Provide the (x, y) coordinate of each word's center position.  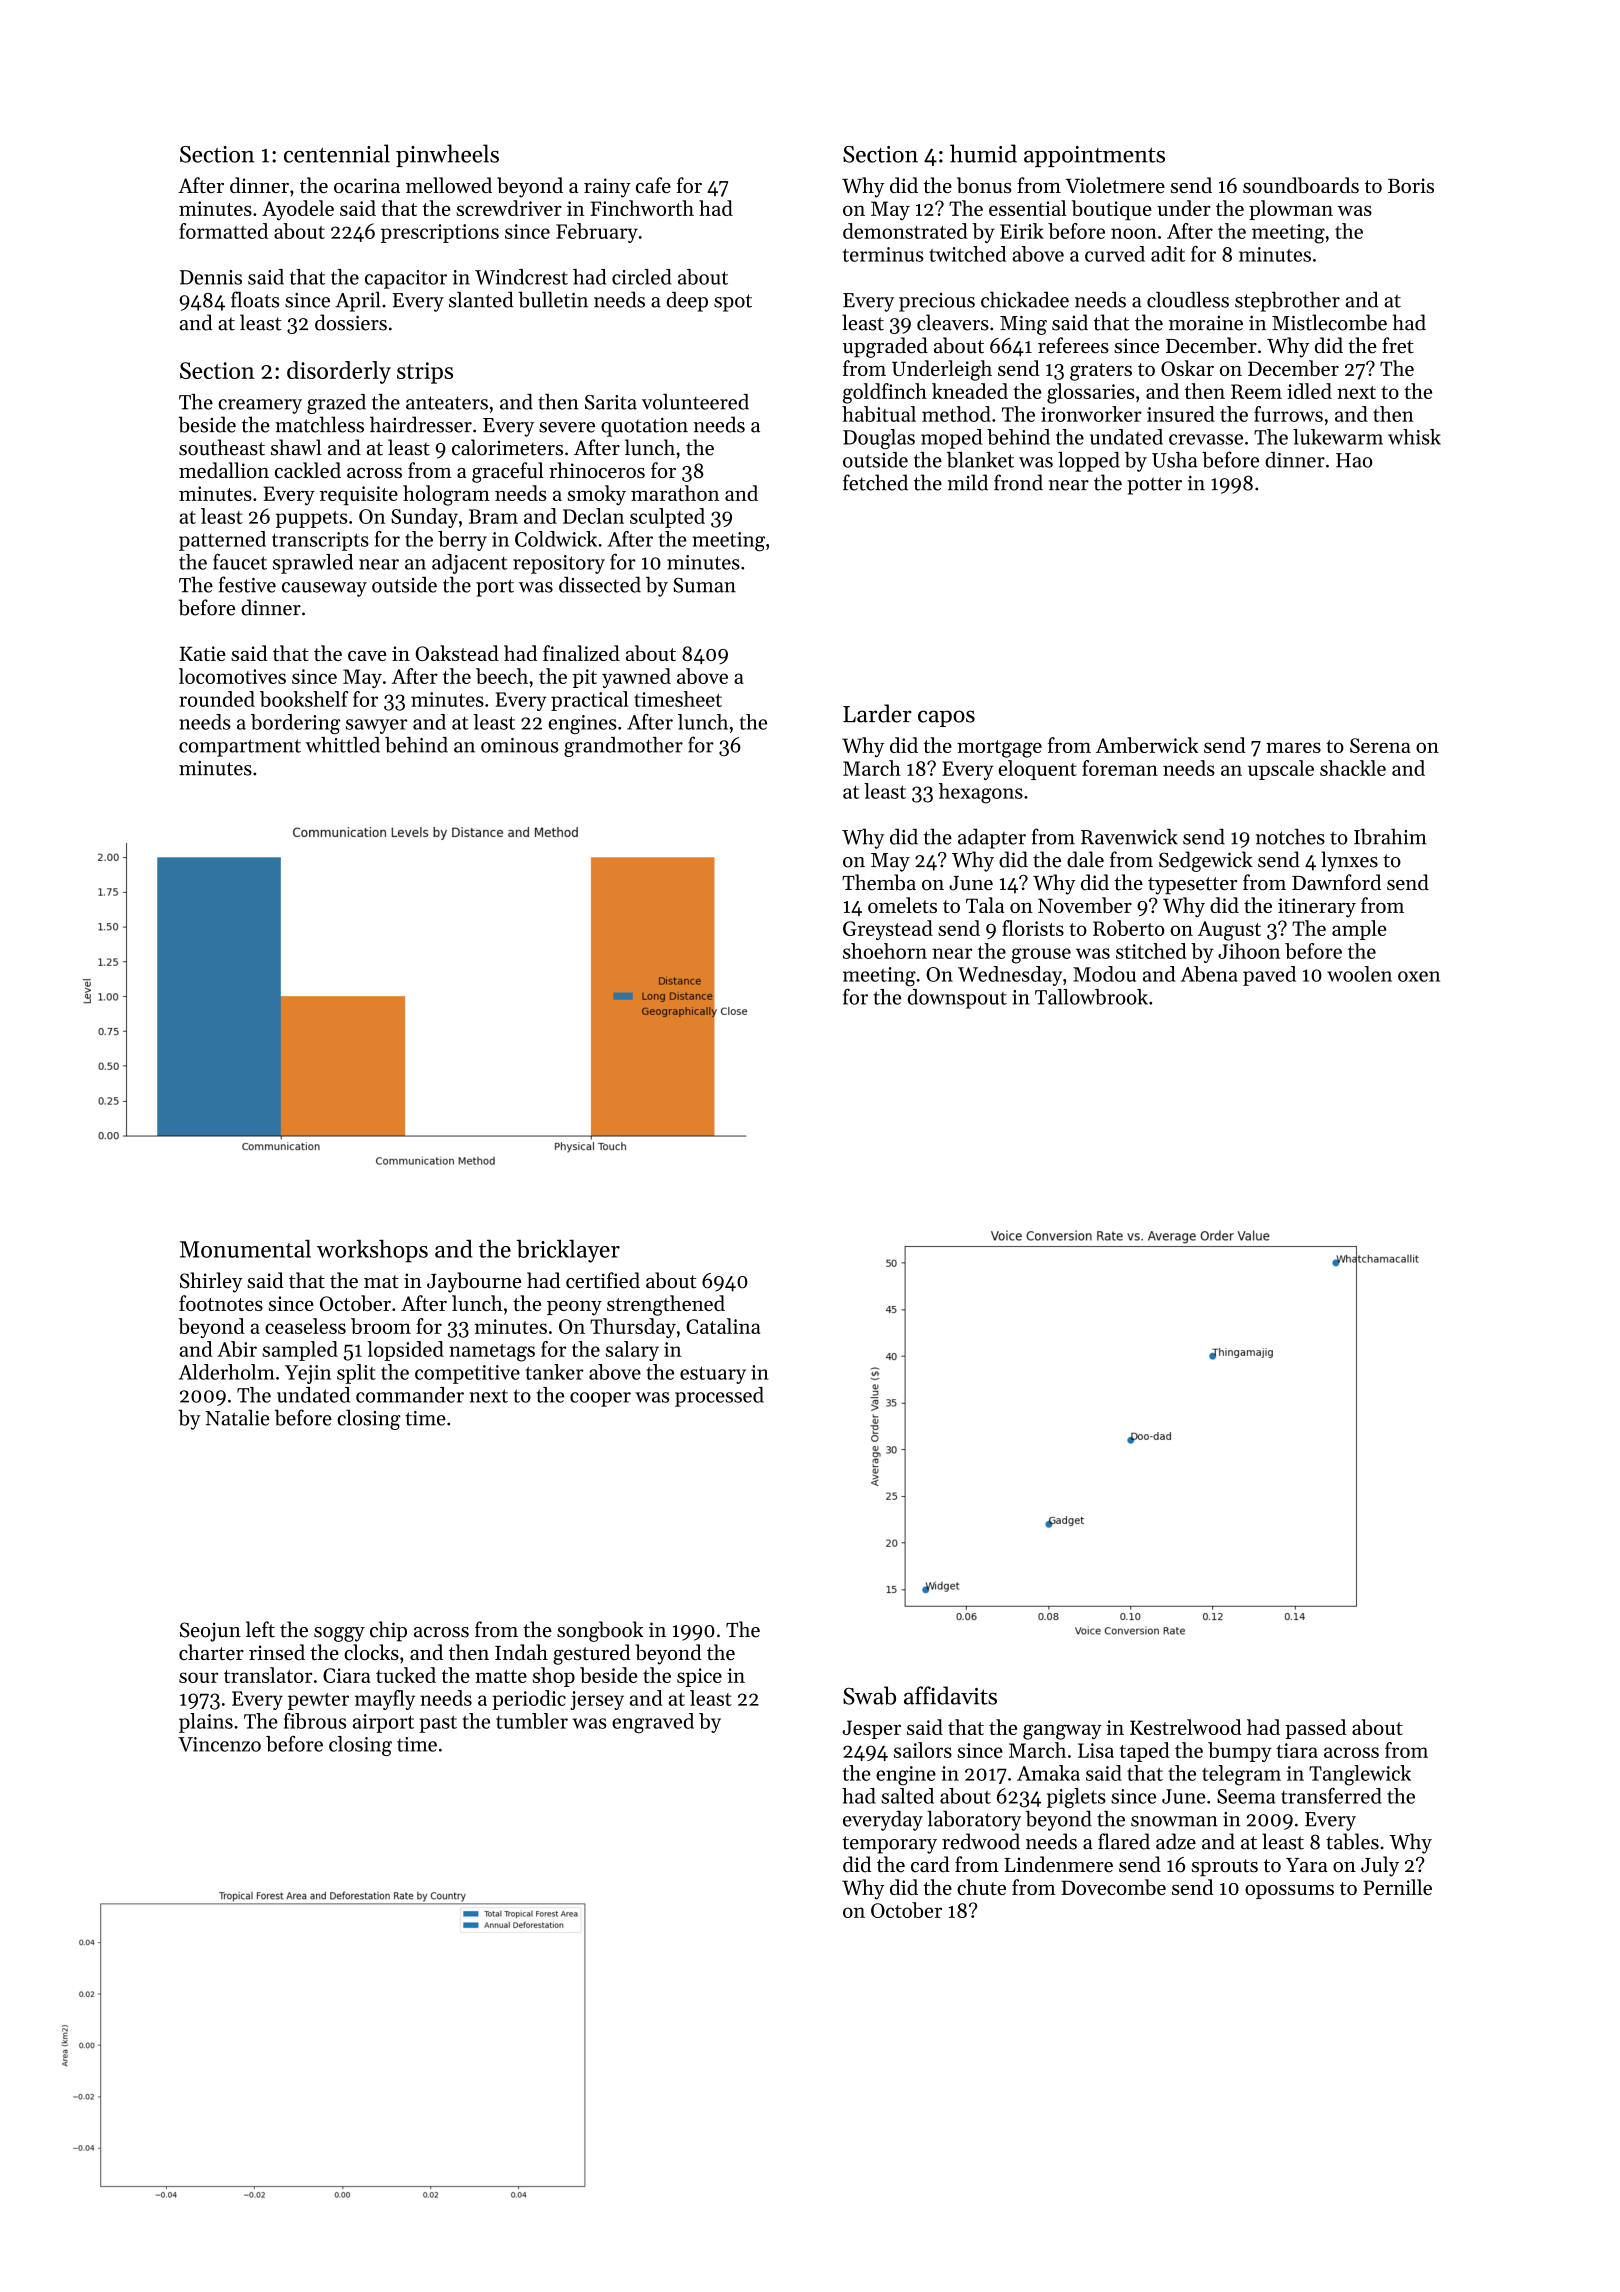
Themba (879, 882)
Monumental (245, 1248)
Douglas (879, 439)
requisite (359, 495)
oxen (1419, 976)
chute (981, 1887)
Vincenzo (219, 1744)
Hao (1354, 460)
